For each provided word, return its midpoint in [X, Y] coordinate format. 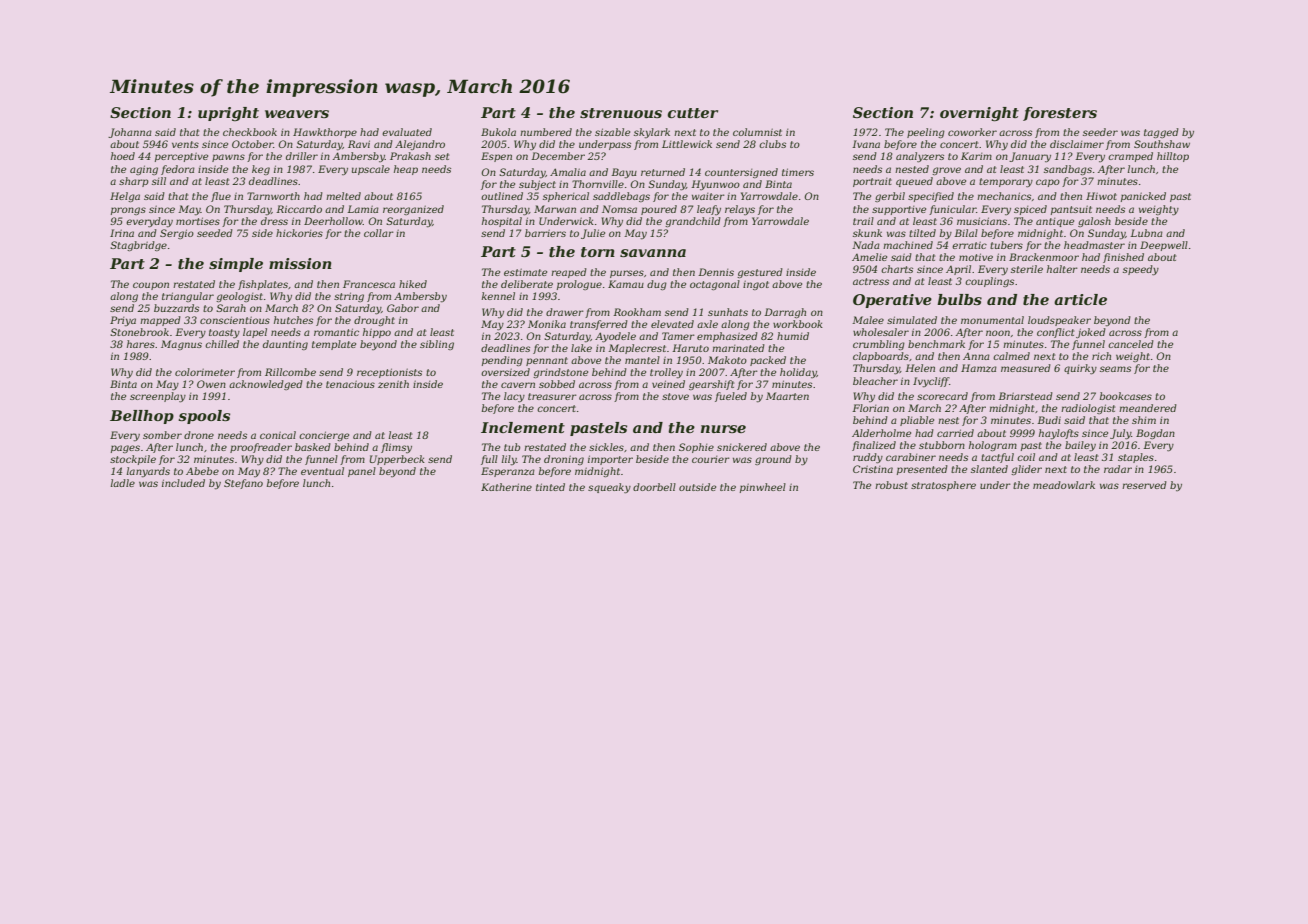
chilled [222, 344]
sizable [612, 132]
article [1080, 299]
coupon [151, 286]
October [252, 144]
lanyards [148, 472]
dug [657, 285]
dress [274, 221]
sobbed [557, 384]
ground [773, 460]
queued [914, 182]
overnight [979, 114]
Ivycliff [931, 382]
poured [659, 210]
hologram [993, 446]
